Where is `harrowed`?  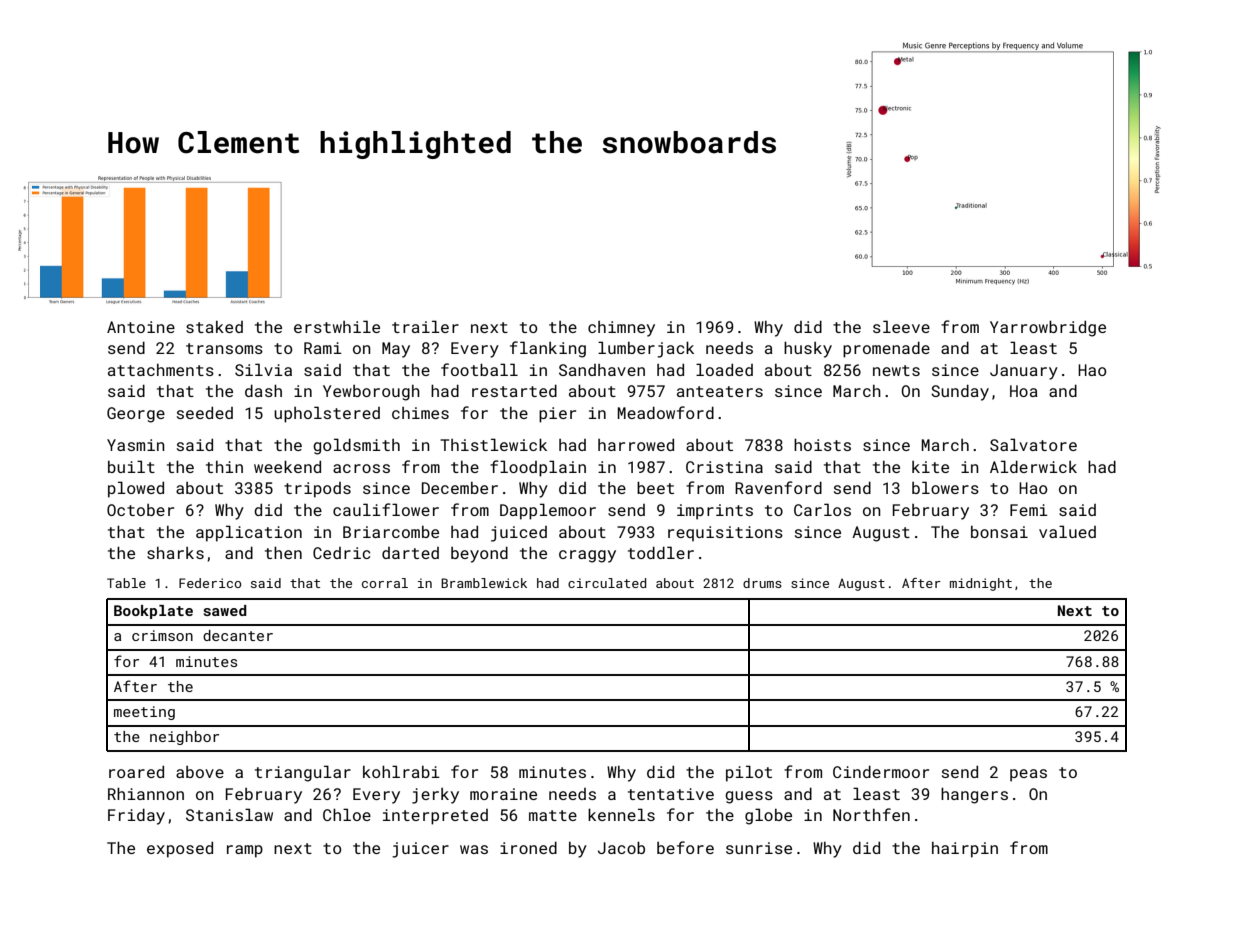 harrowed is located at coordinates (636, 445).
